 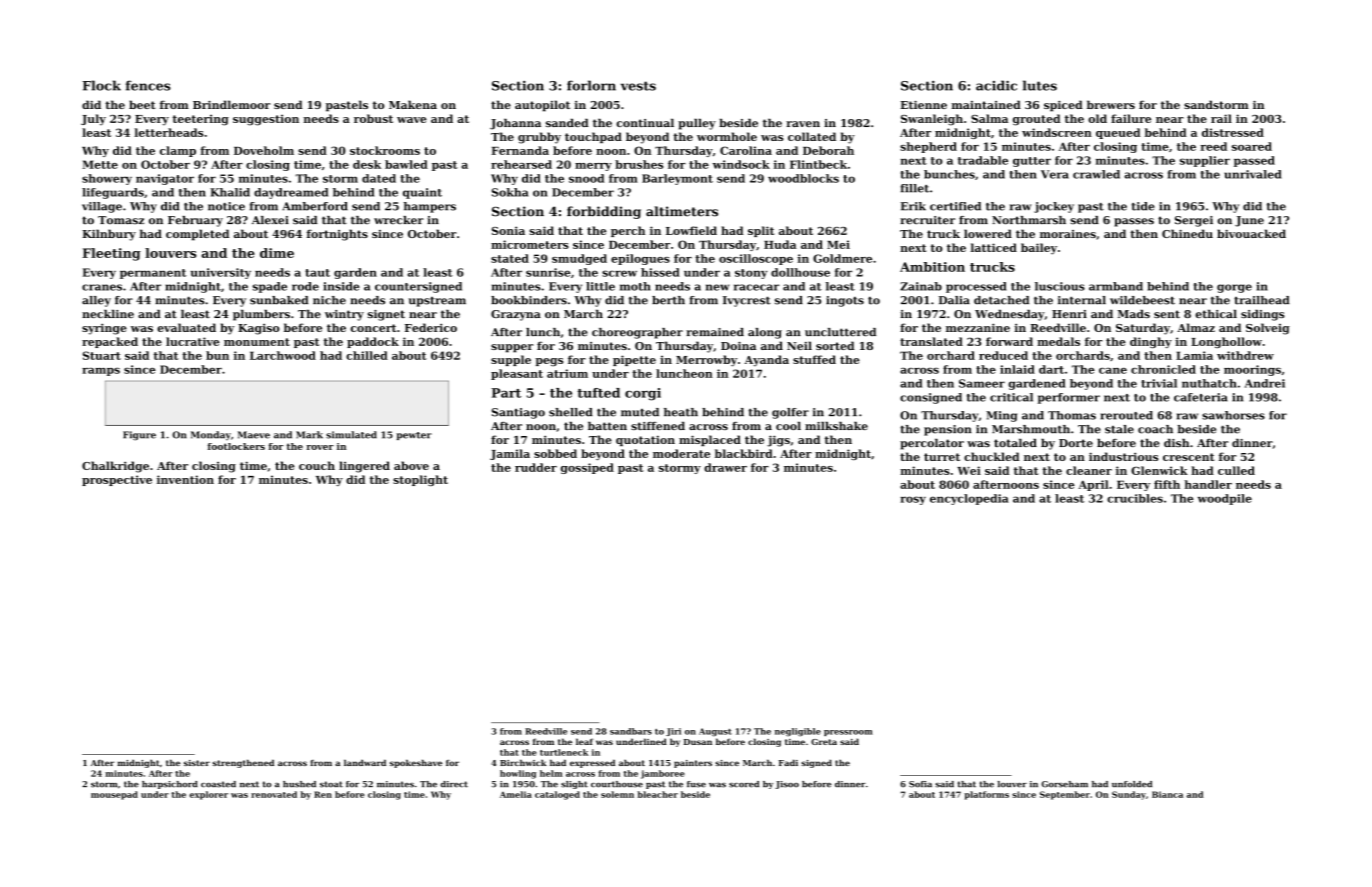 I want to click on Figure, so click(x=139, y=436).
